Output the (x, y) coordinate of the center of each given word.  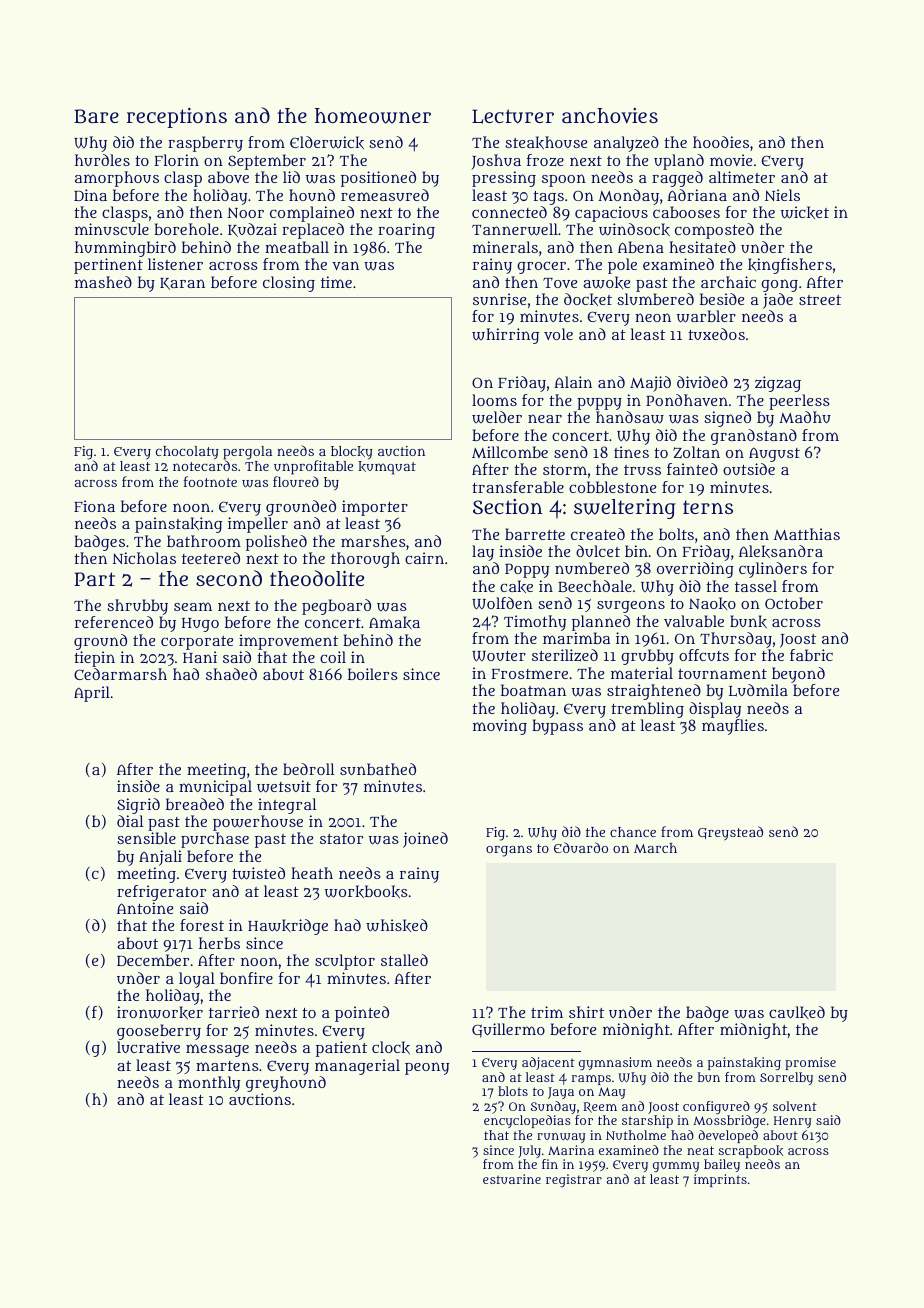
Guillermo (508, 1030)
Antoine (145, 908)
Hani (200, 657)
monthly (209, 1084)
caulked (797, 1012)
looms (494, 400)
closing (289, 284)
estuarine (512, 1179)
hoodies (721, 142)
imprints (720, 1180)
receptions (177, 117)
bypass (557, 727)
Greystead (730, 833)
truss (642, 470)
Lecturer (513, 116)
